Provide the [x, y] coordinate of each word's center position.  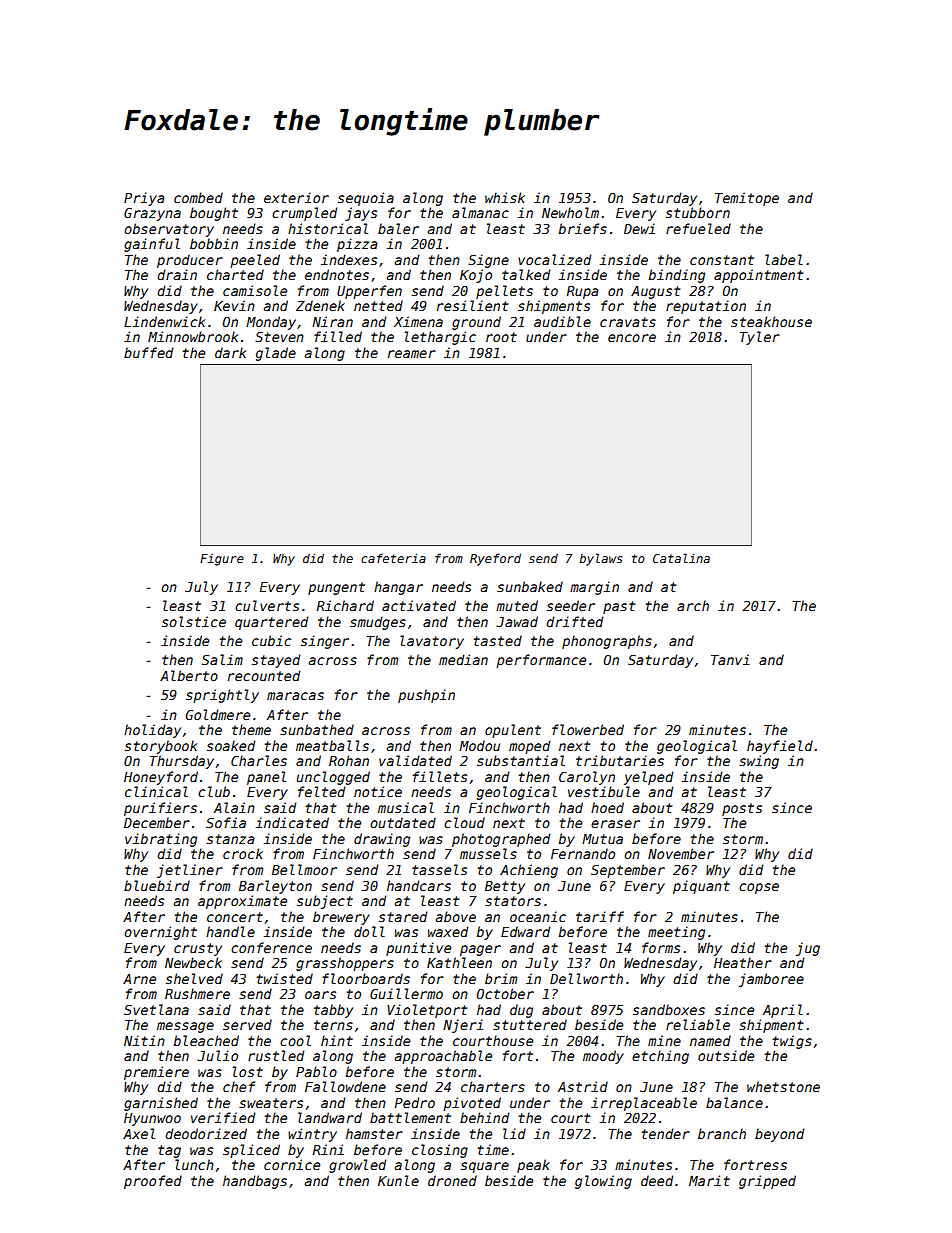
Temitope [747, 199]
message [185, 1027]
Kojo [476, 276]
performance [541, 661]
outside [726, 1055]
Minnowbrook [193, 336]
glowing [603, 1182]
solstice [194, 621]
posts [742, 809]
